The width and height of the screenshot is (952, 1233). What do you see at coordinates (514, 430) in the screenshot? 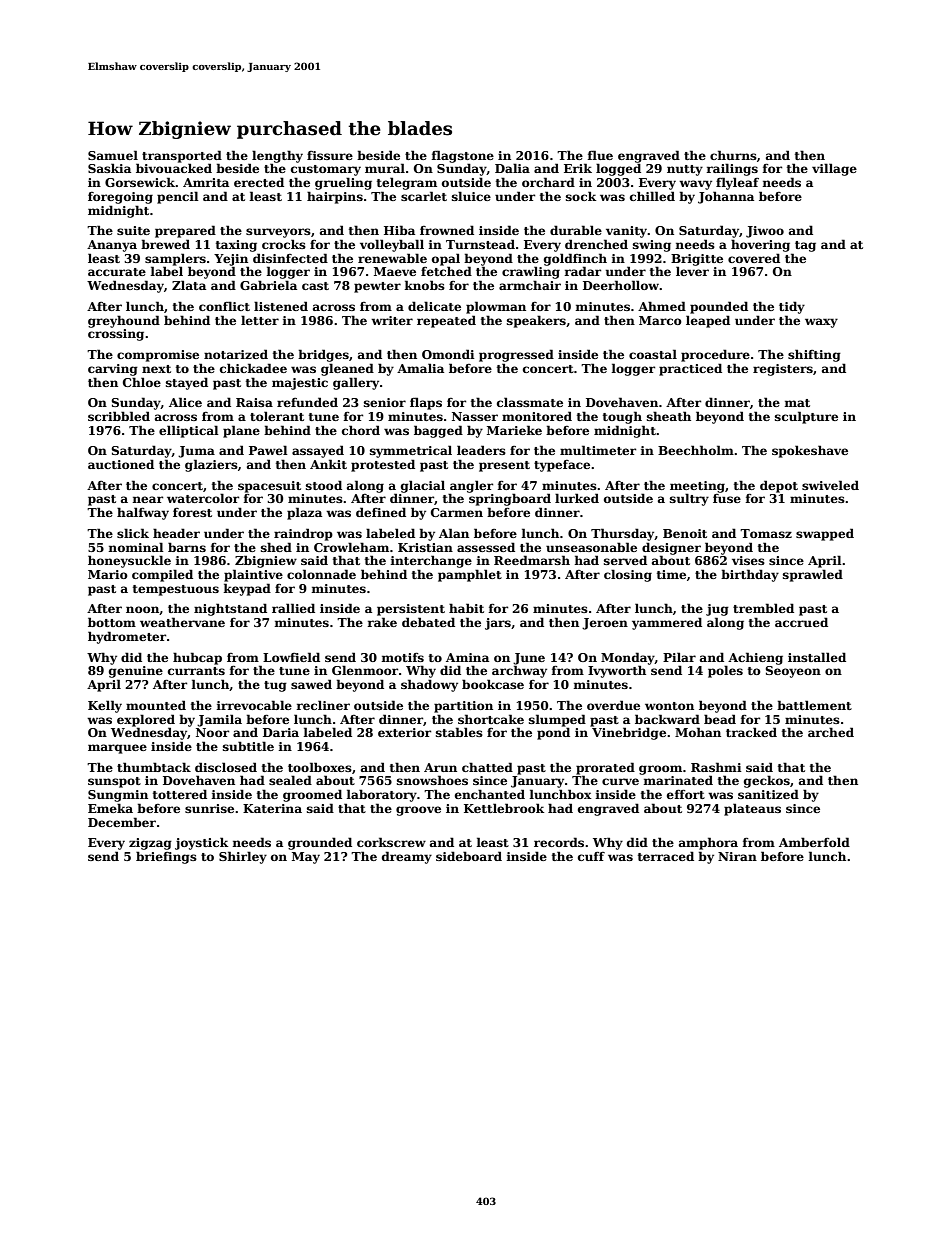
I see `Marieke` at bounding box center [514, 430].
